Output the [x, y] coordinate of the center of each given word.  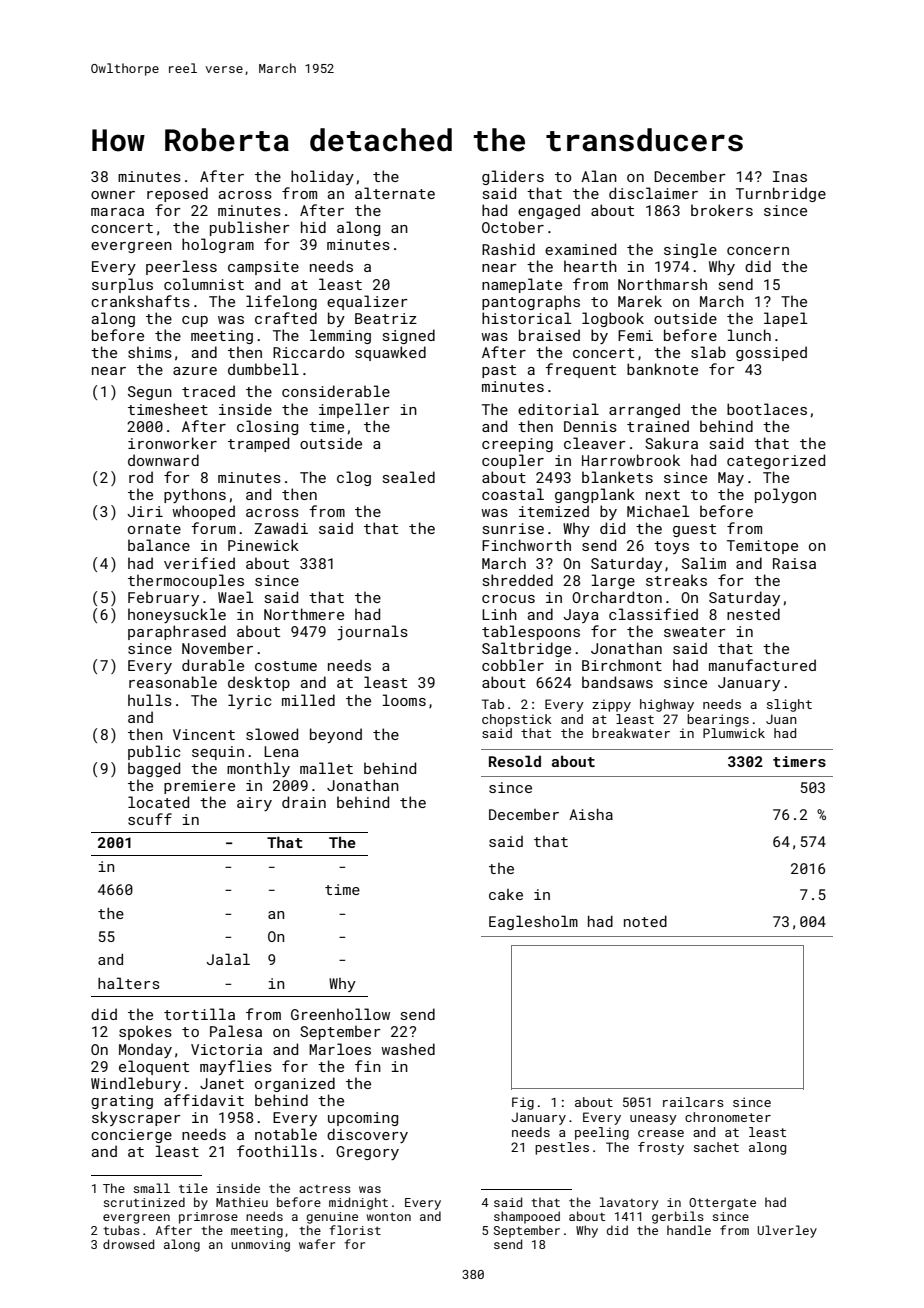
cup [195, 321]
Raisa [794, 563]
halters [129, 983]
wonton [389, 1217]
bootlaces [767, 409]
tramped [258, 444]
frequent [580, 370]
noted [645, 921]
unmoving [260, 1246]
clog [354, 478]
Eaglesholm [533, 922]
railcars [693, 1102]
